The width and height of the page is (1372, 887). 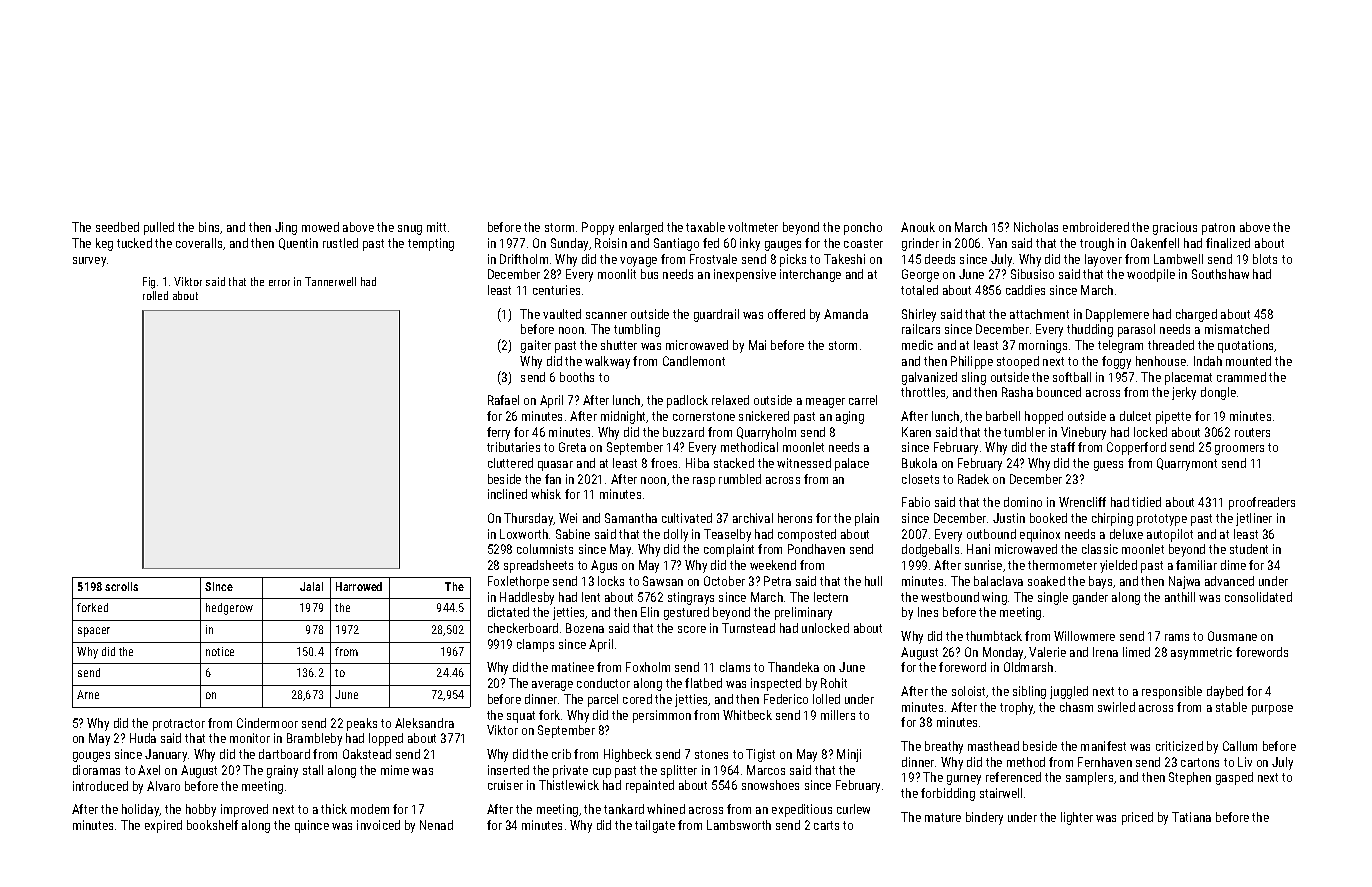 I want to click on Anouk, so click(x=918, y=227).
